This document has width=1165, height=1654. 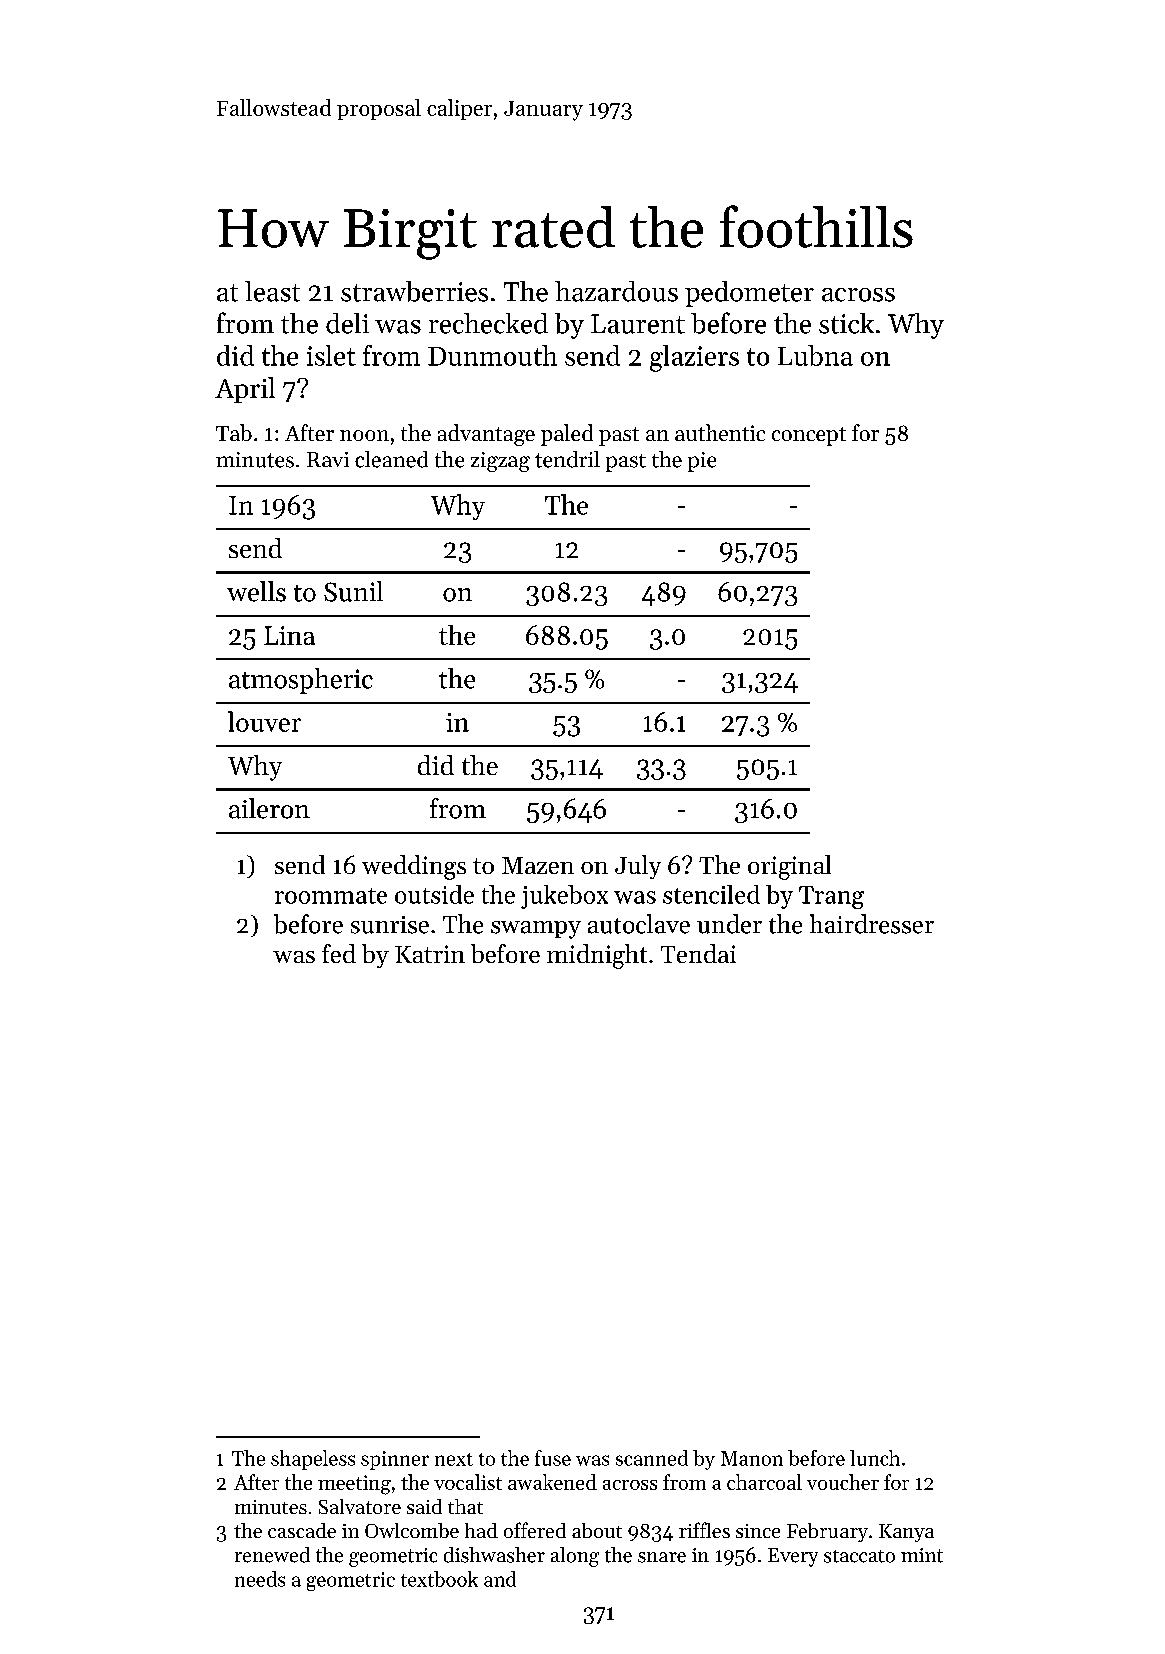 I want to click on and, so click(x=500, y=1579).
